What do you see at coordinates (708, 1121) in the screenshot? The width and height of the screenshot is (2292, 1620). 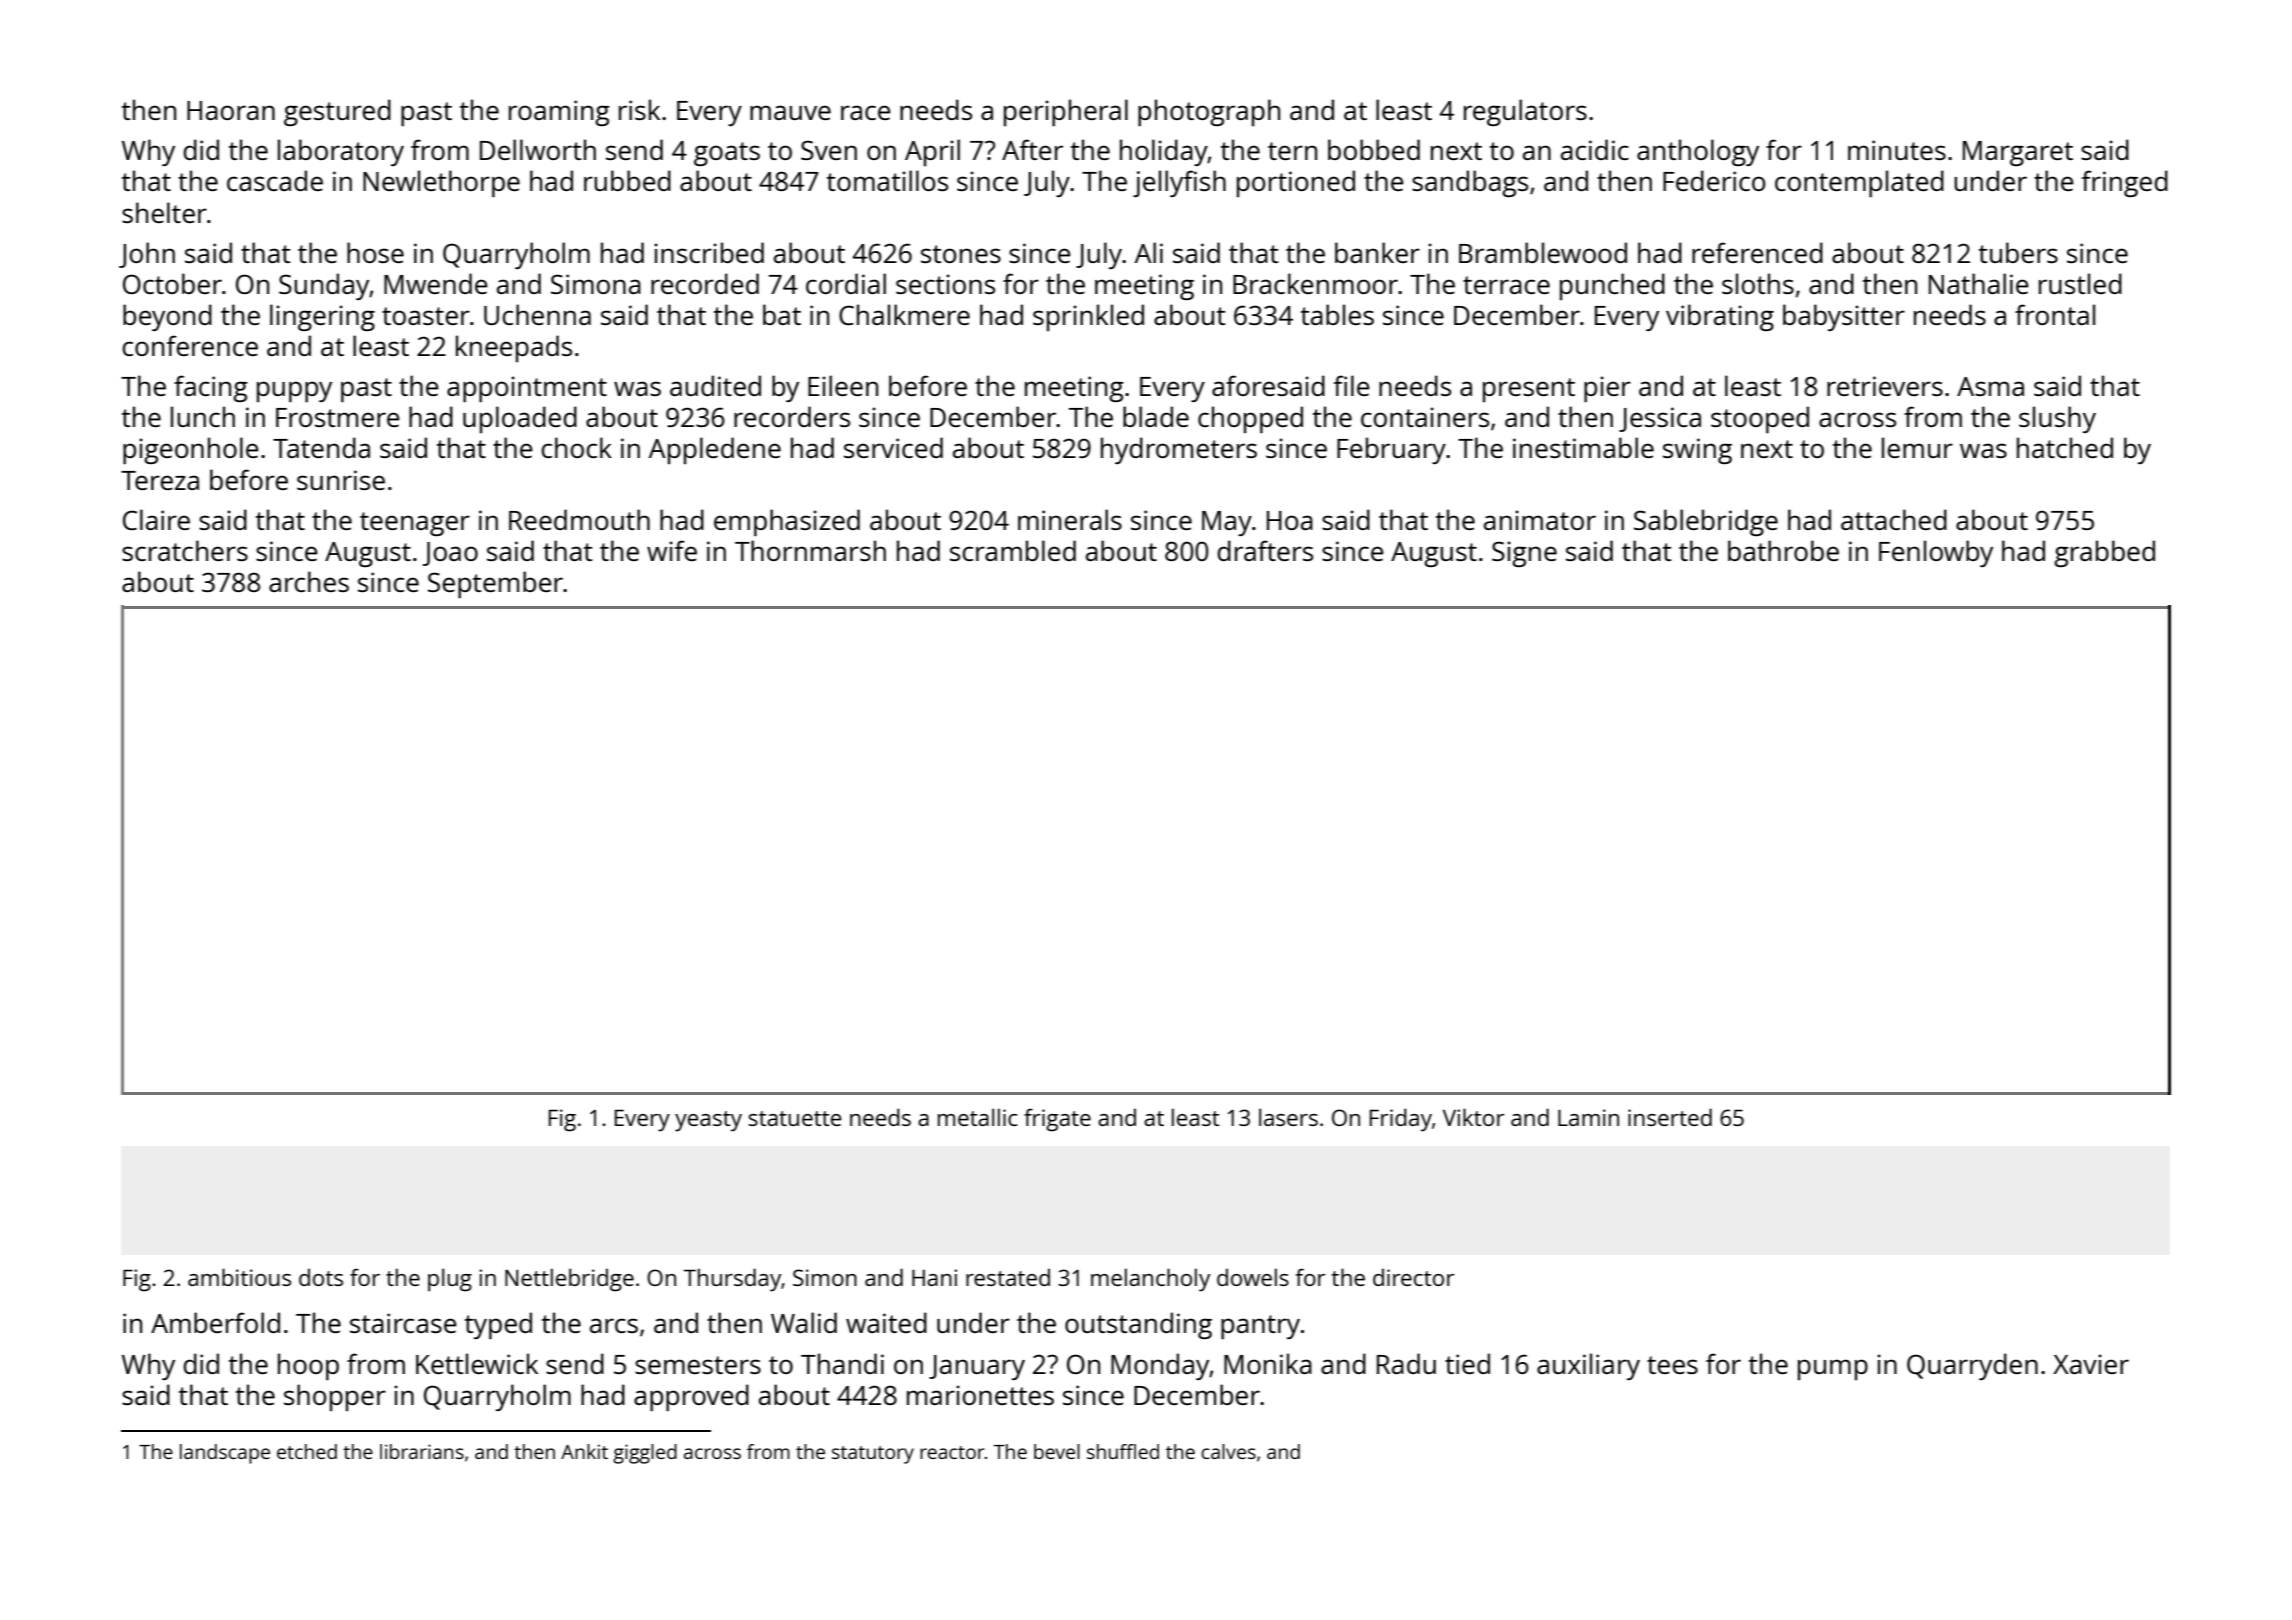 I see `yeasty` at bounding box center [708, 1121].
